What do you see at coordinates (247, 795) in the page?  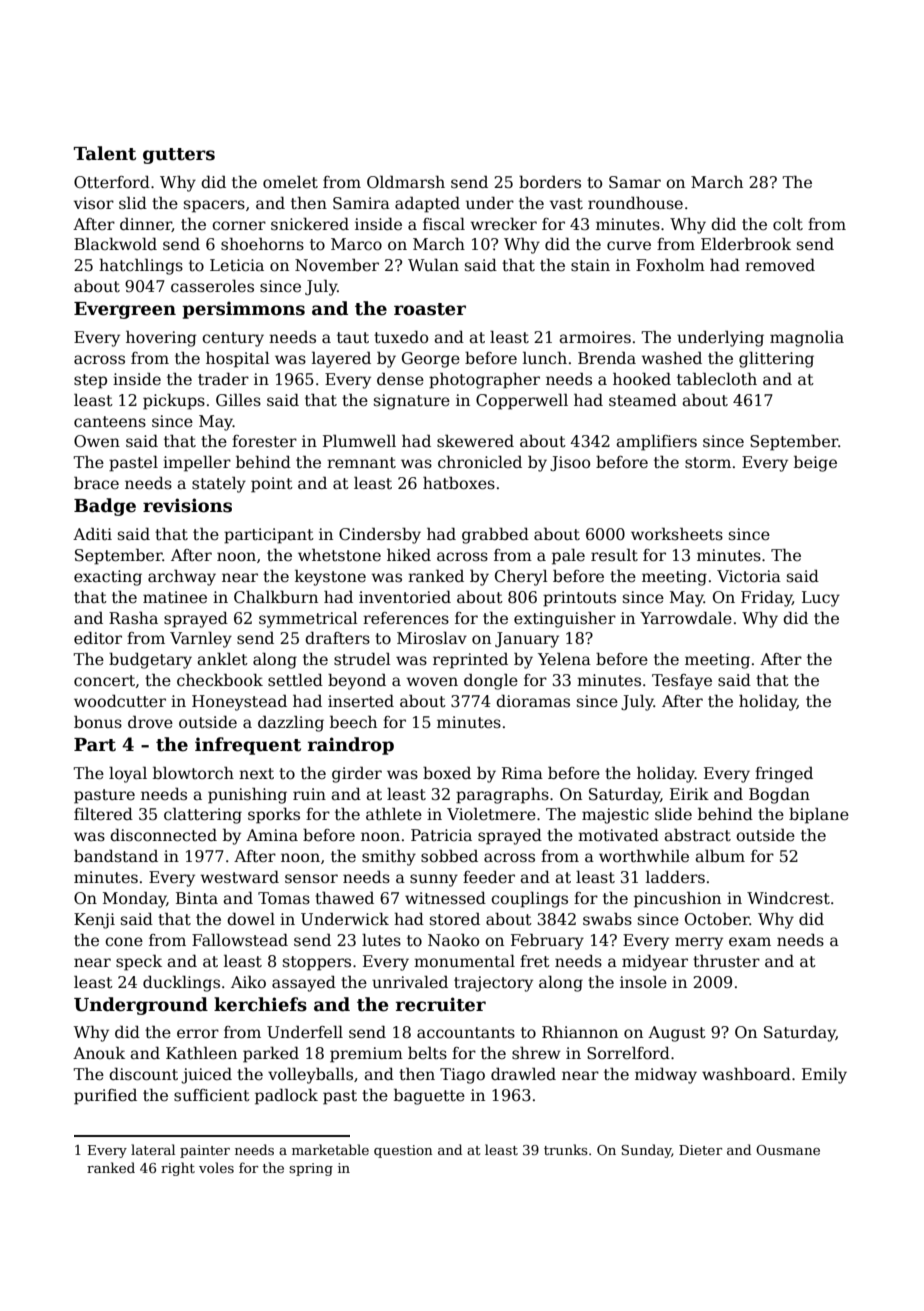 I see `punishing` at bounding box center [247, 795].
